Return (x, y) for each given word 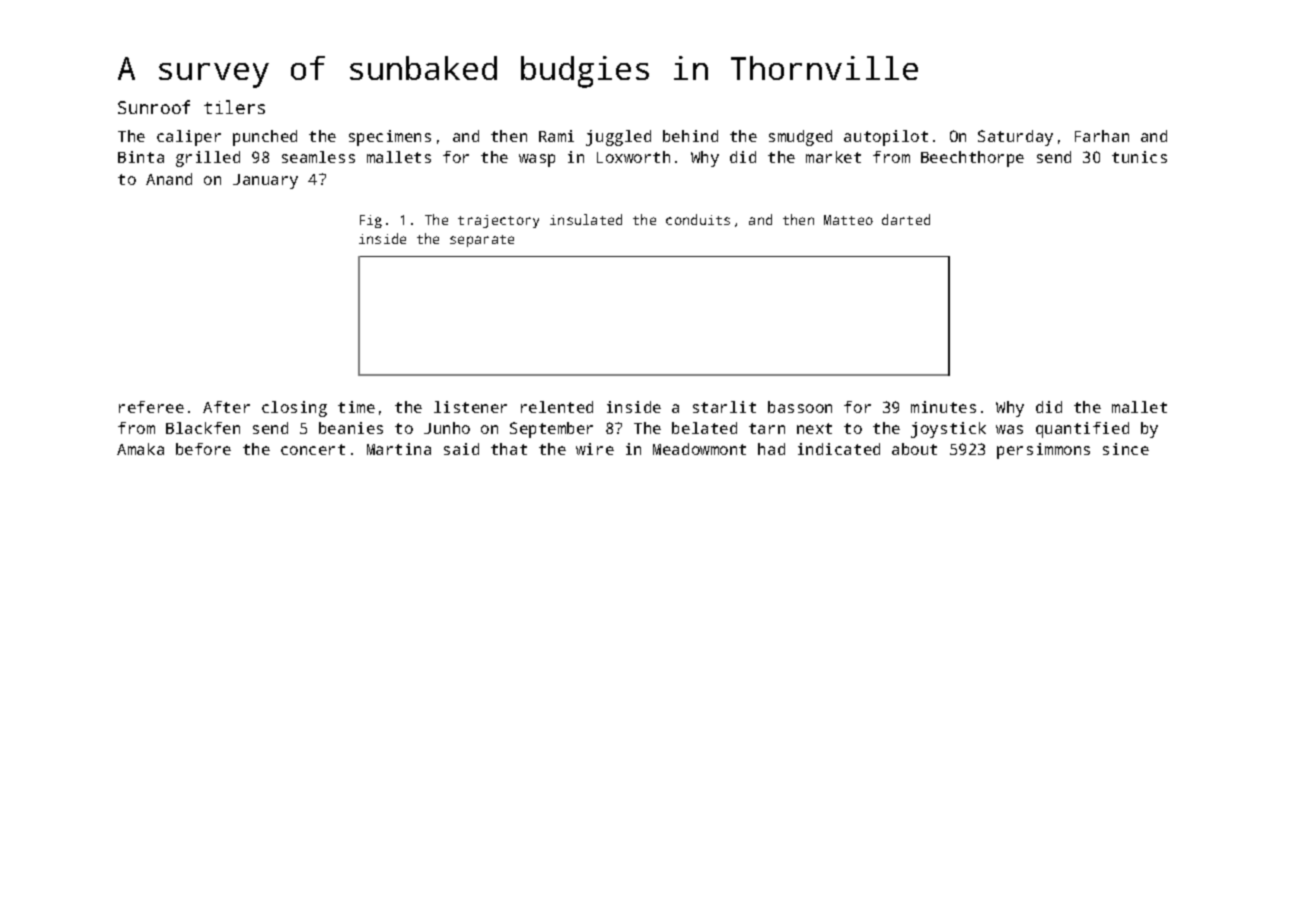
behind (690, 136)
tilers (234, 107)
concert (313, 449)
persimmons (1043, 451)
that (509, 449)
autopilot (886, 138)
